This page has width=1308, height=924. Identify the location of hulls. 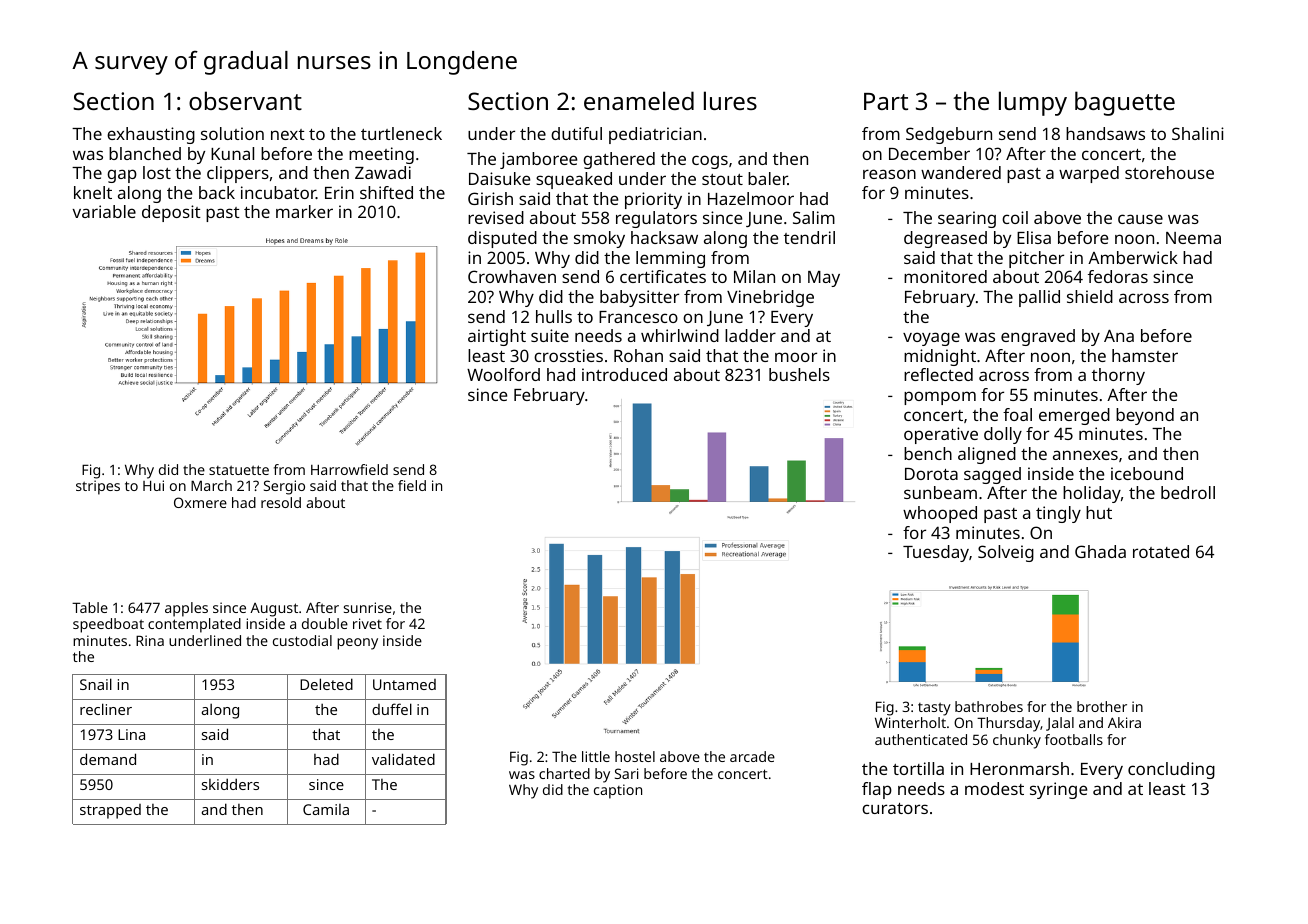
(554, 316).
